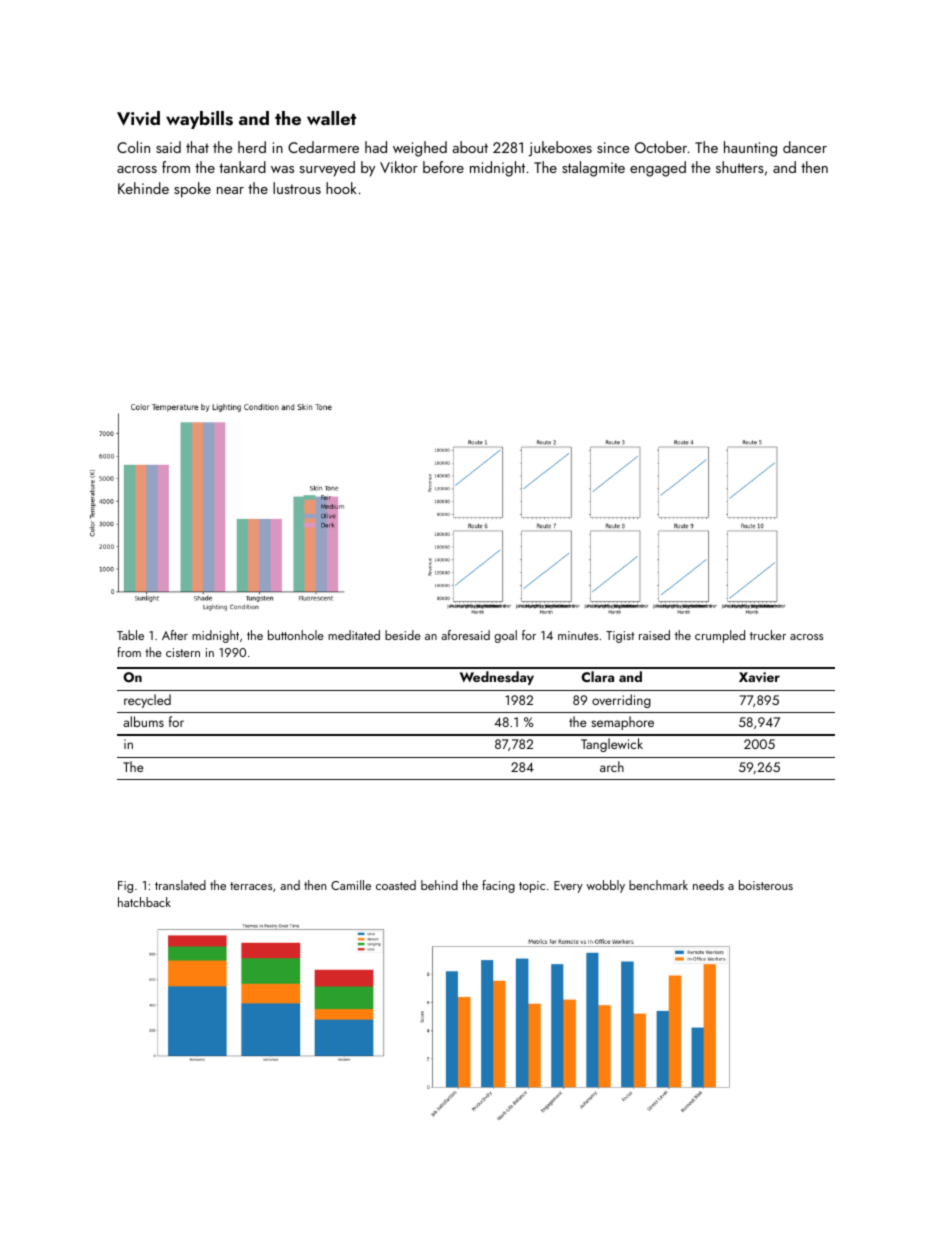  What do you see at coordinates (230, 190) in the image?
I see `near` at bounding box center [230, 190].
